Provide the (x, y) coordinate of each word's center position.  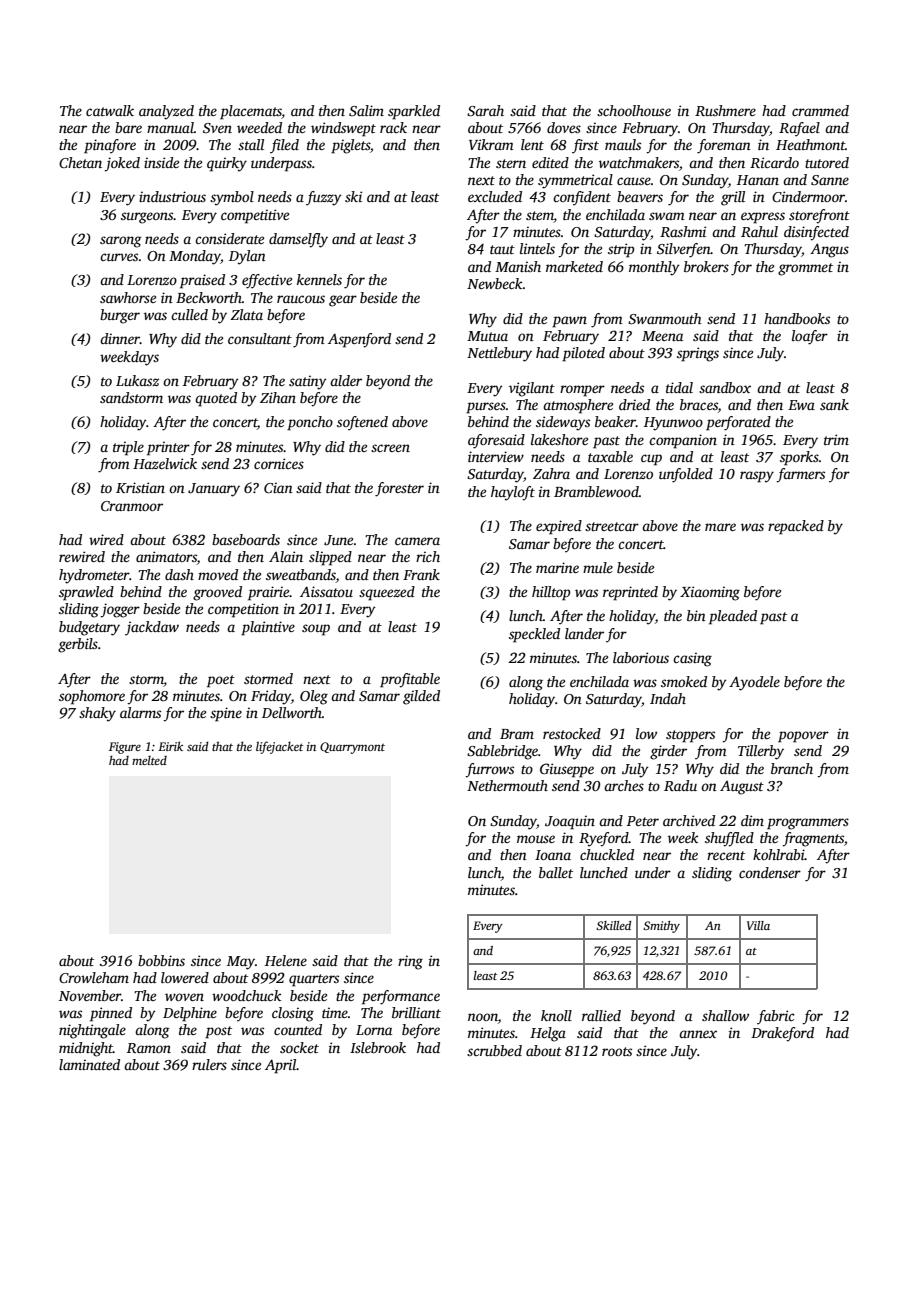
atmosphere (578, 406)
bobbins (161, 960)
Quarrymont (352, 748)
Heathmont (810, 144)
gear (343, 301)
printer (168, 448)
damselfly (298, 240)
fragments (813, 839)
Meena (662, 336)
